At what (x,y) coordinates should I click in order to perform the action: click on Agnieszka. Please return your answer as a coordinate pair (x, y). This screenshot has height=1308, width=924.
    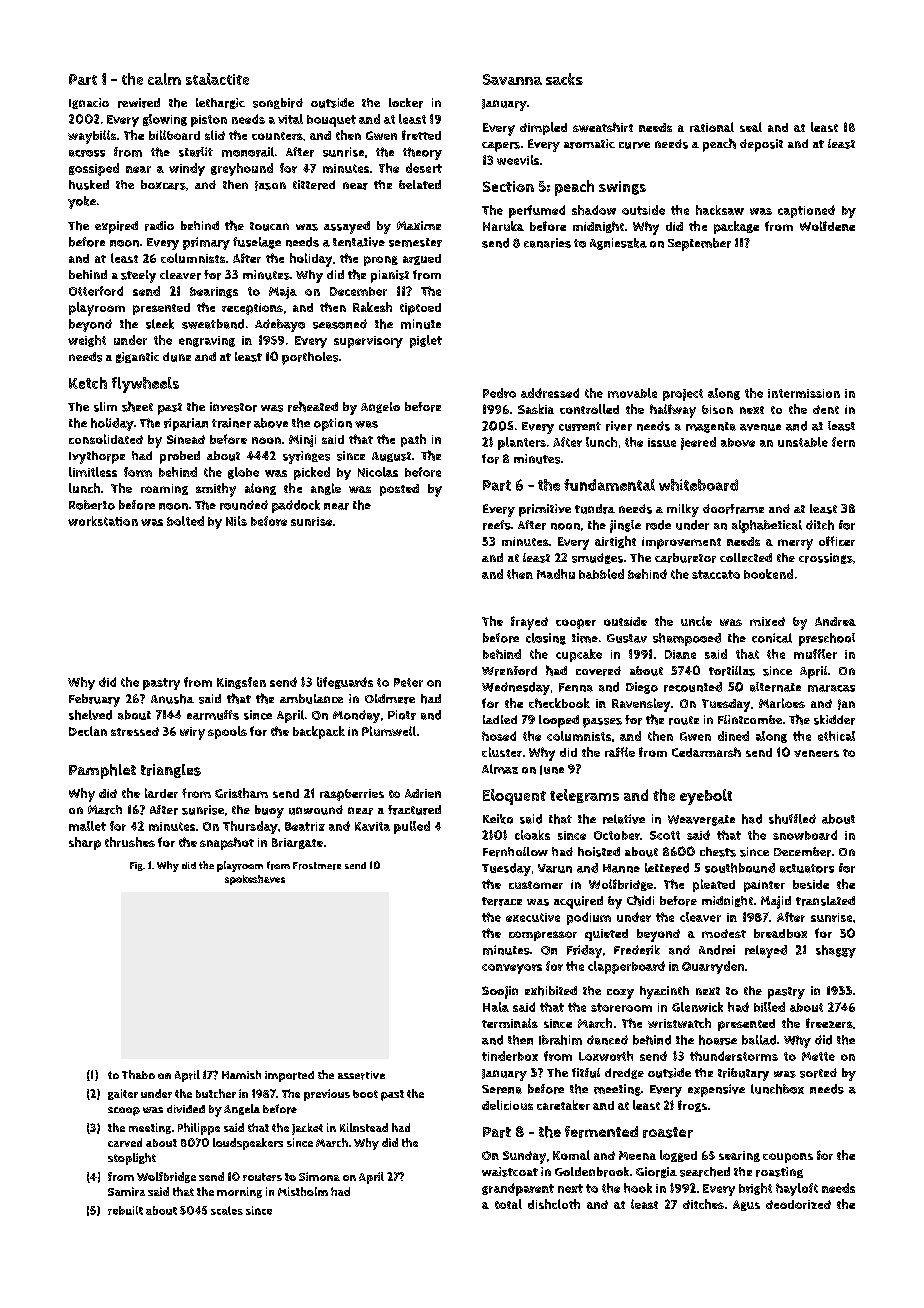
    Looking at the image, I should click on (618, 244).
